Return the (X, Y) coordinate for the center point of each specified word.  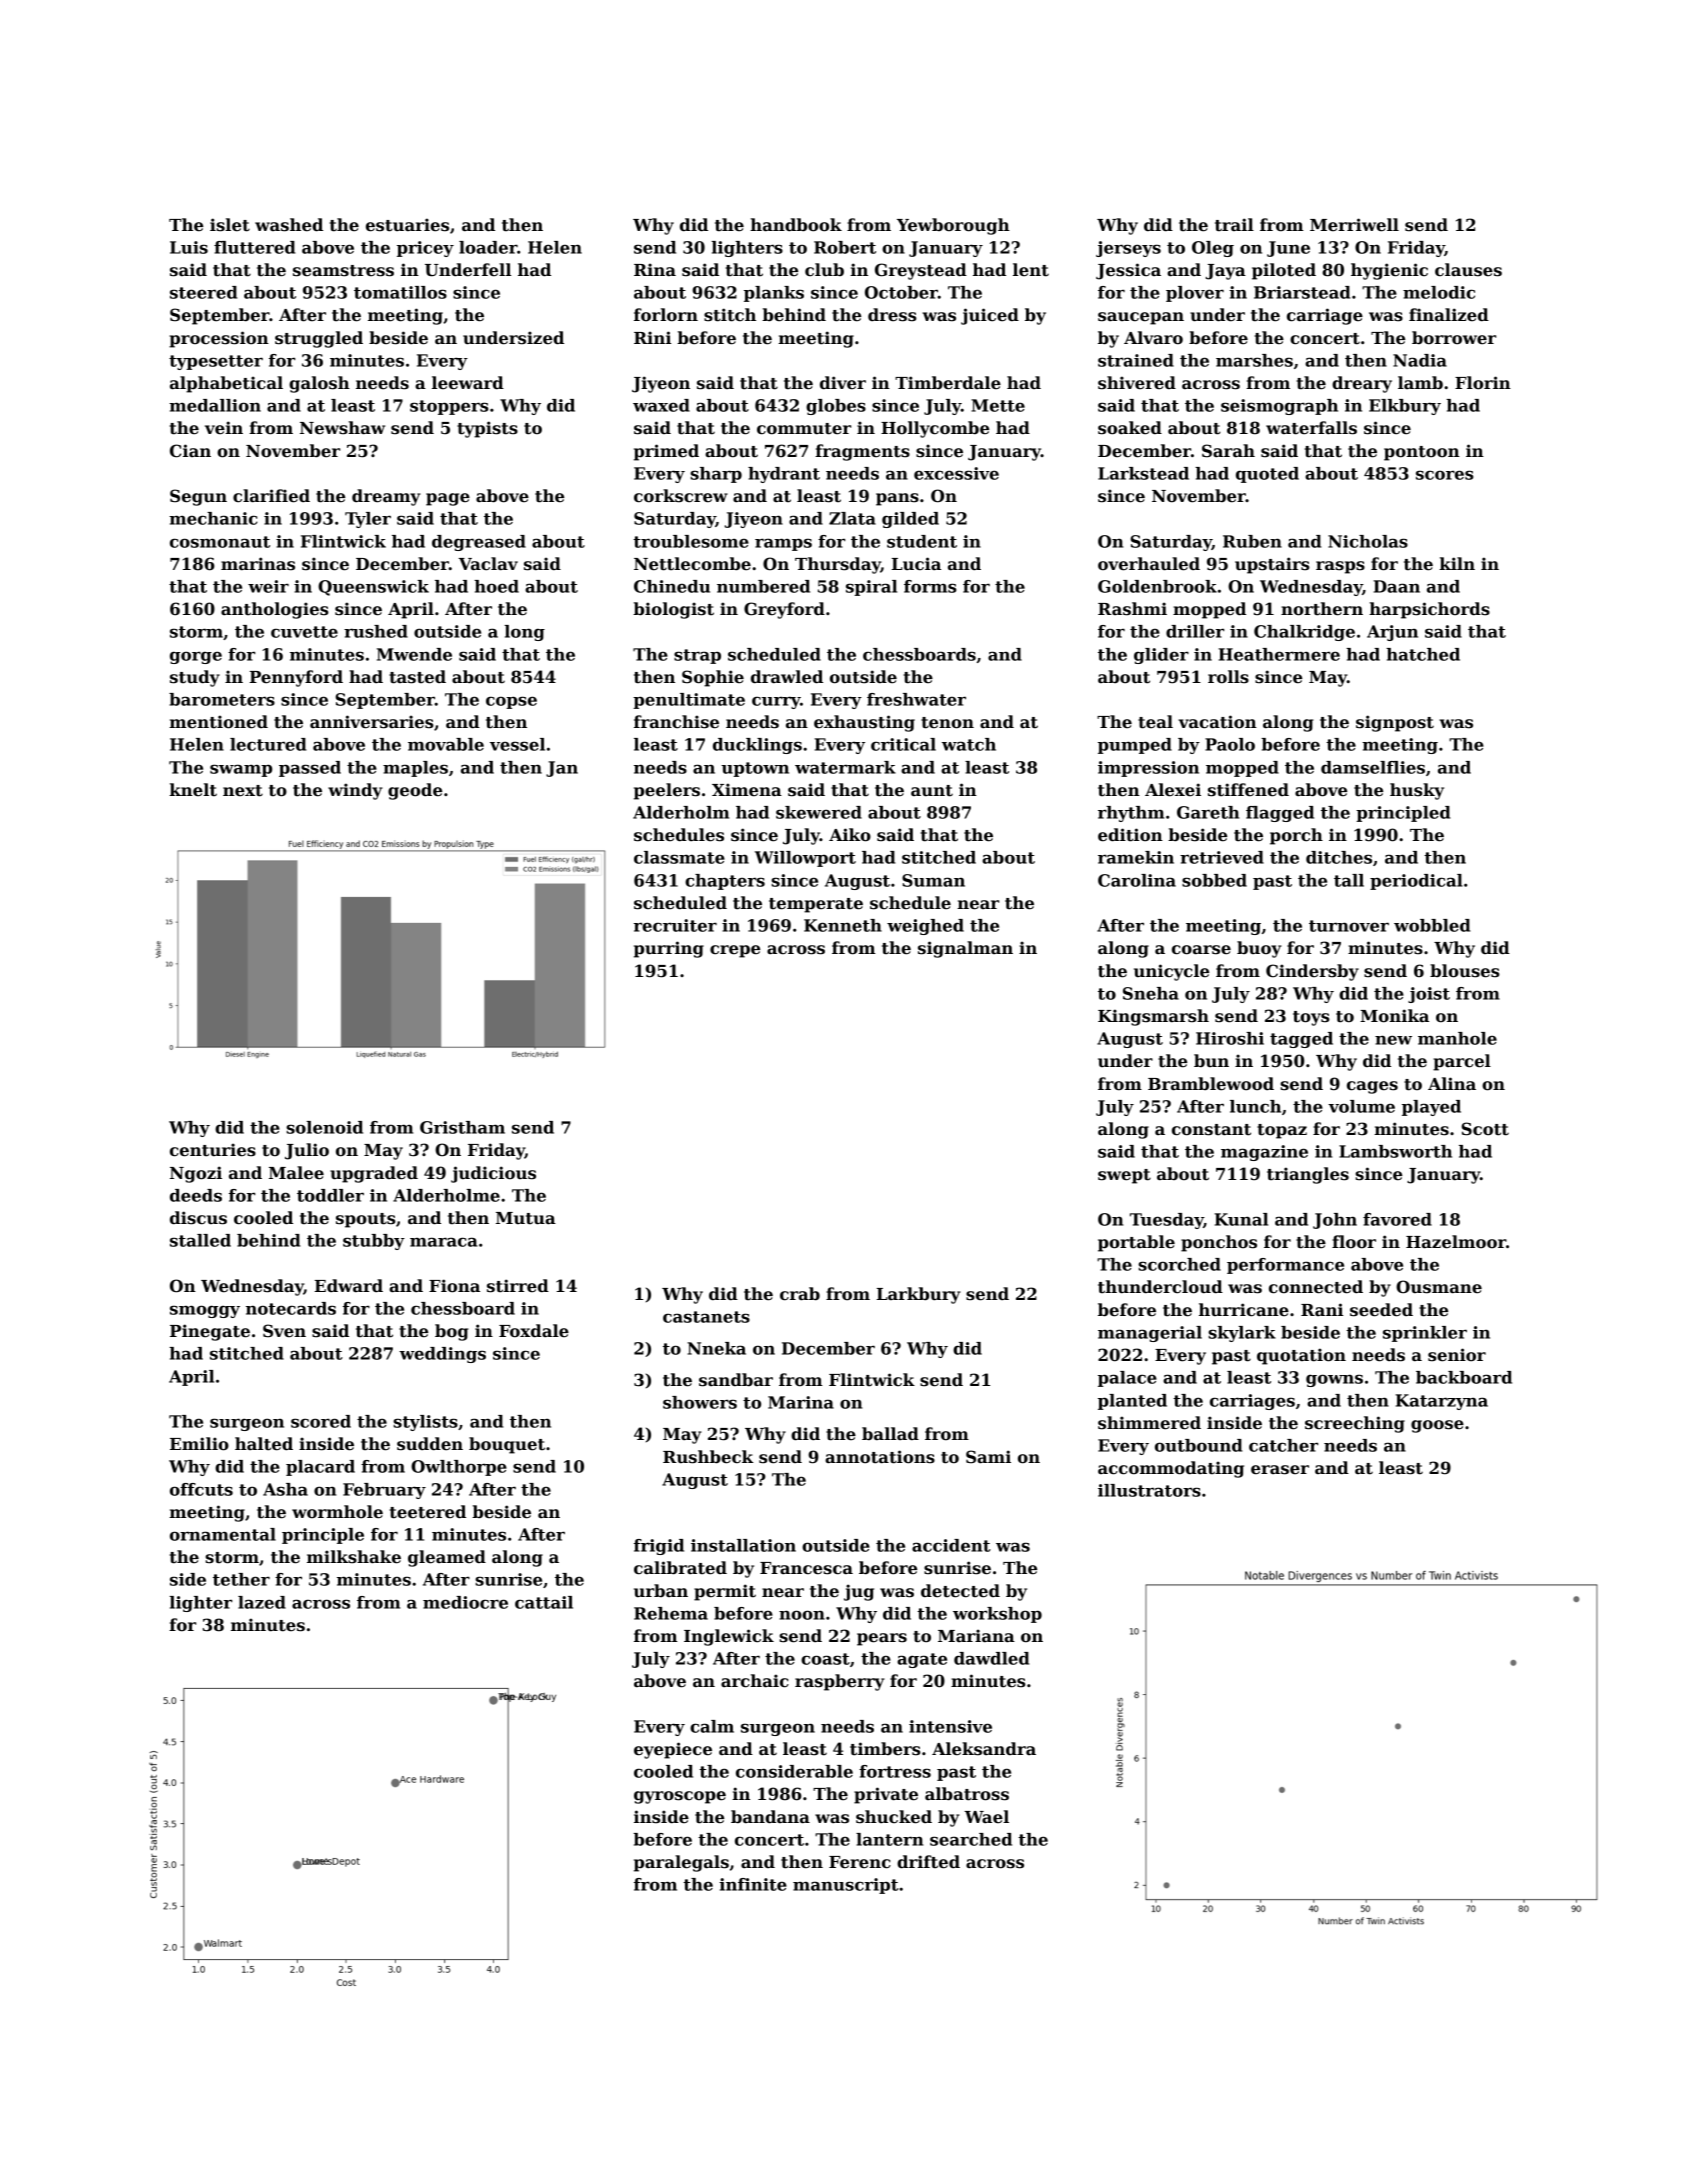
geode (415, 791)
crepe (735, 951)
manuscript (846, 1886)
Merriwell (1354, 225)
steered (203, 292)
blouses (1465, 971)
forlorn (666, 315)
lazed (262, 1602)
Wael (986, 1817)
